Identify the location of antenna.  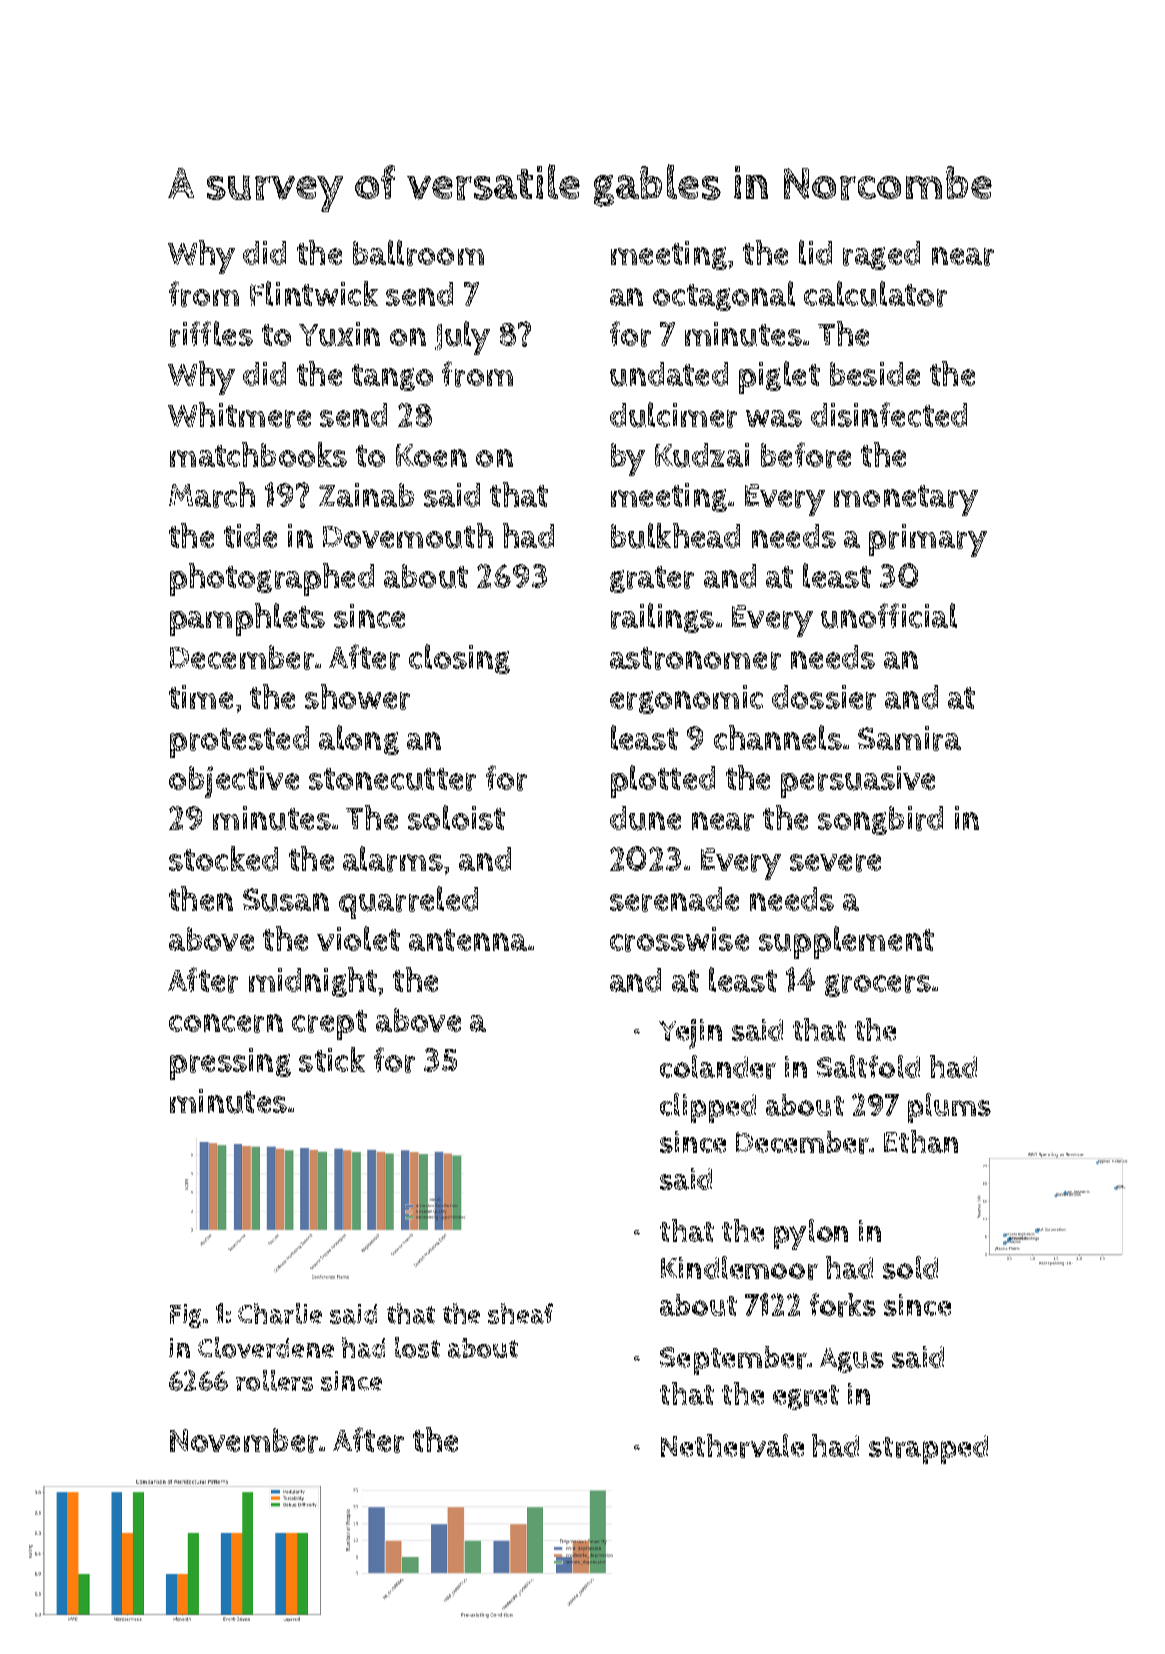
(468, 940).
